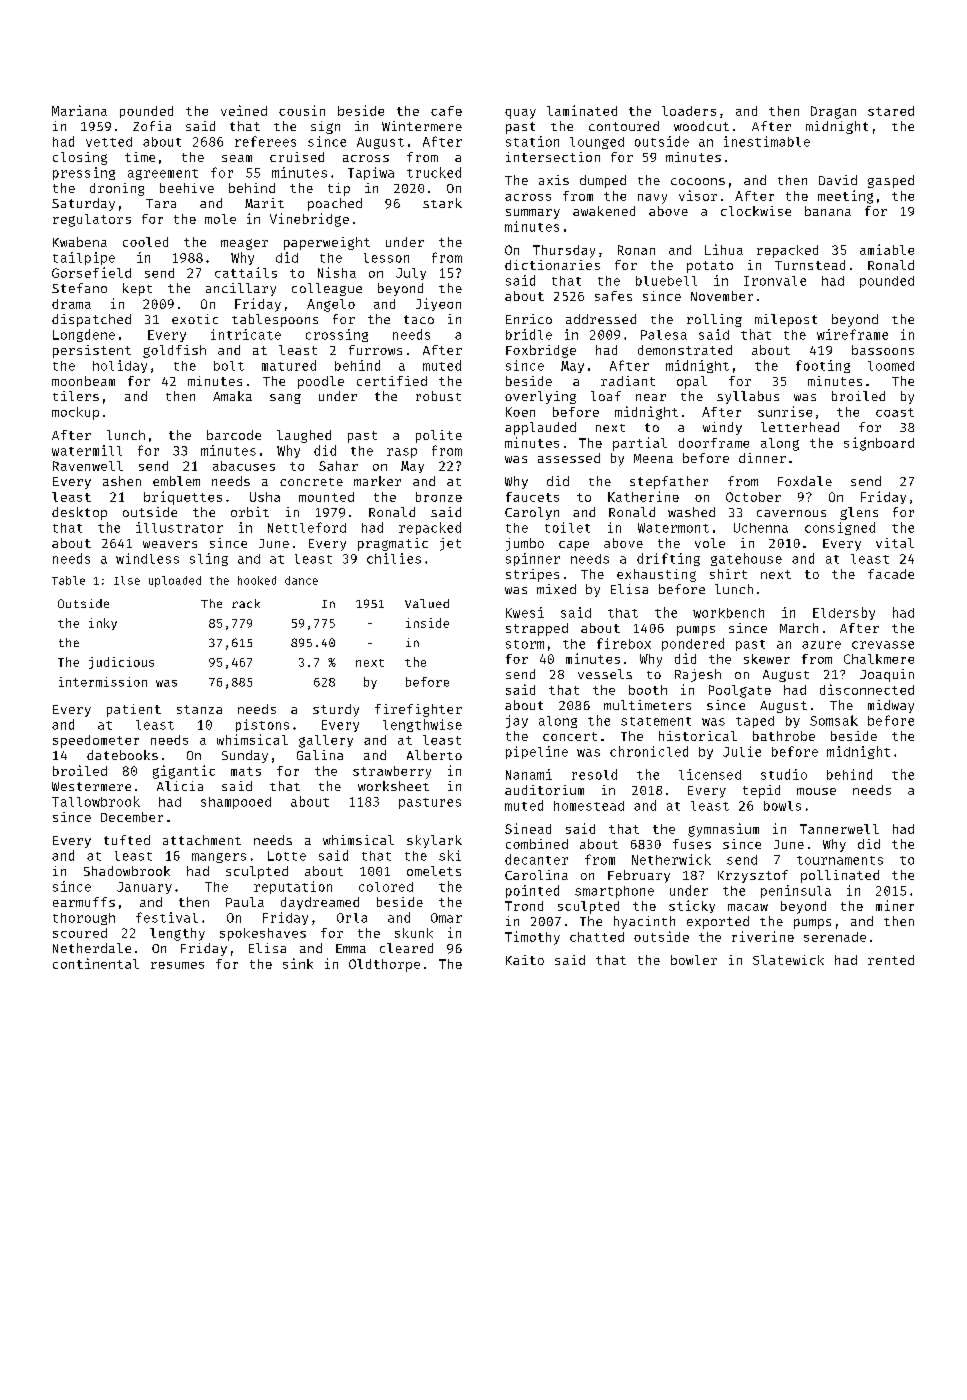 The image size is (967, 1400). I want to click on Turnstead, so click(810, 265).
